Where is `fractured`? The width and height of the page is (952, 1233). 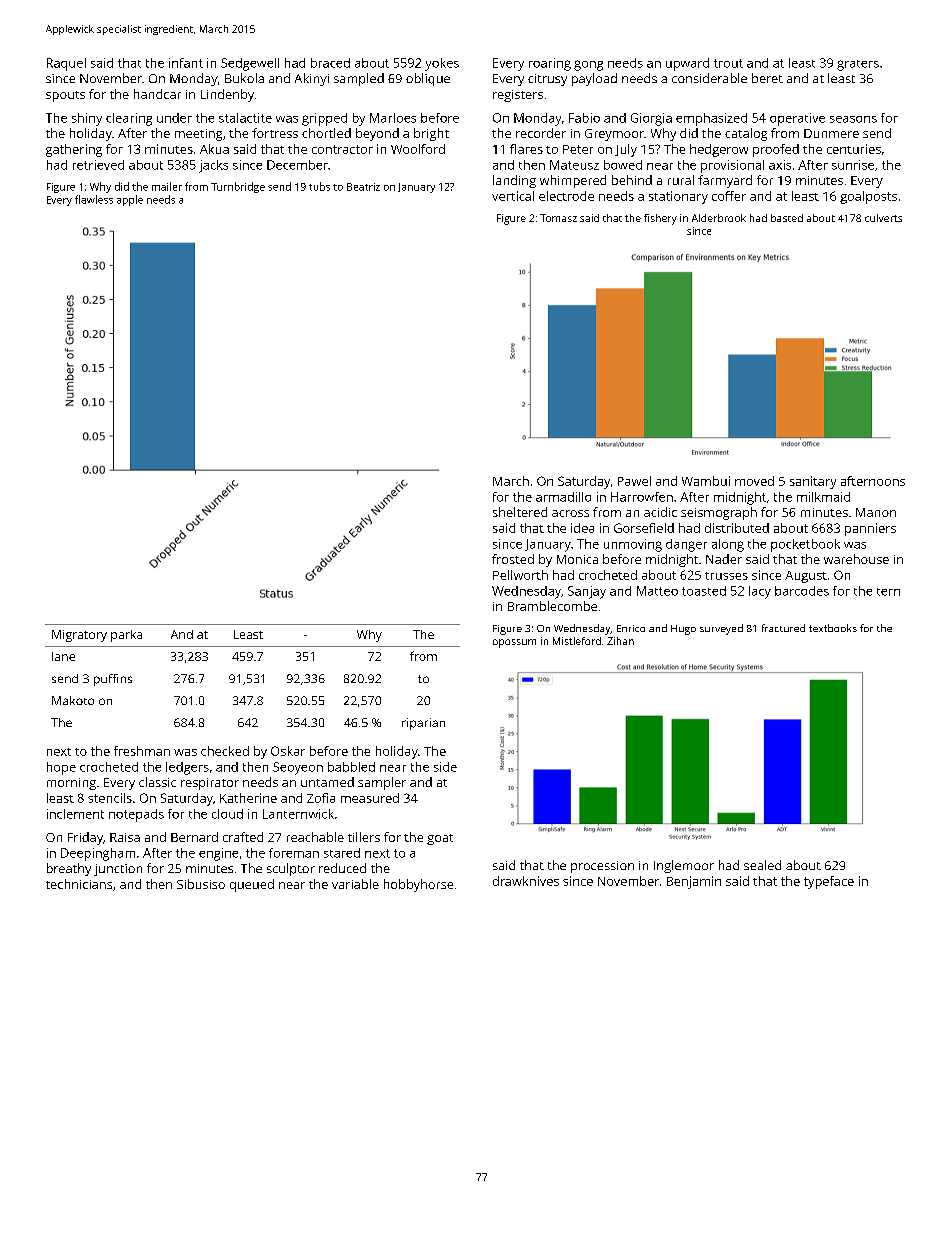 fractured is located at coordinates (783, 628).
